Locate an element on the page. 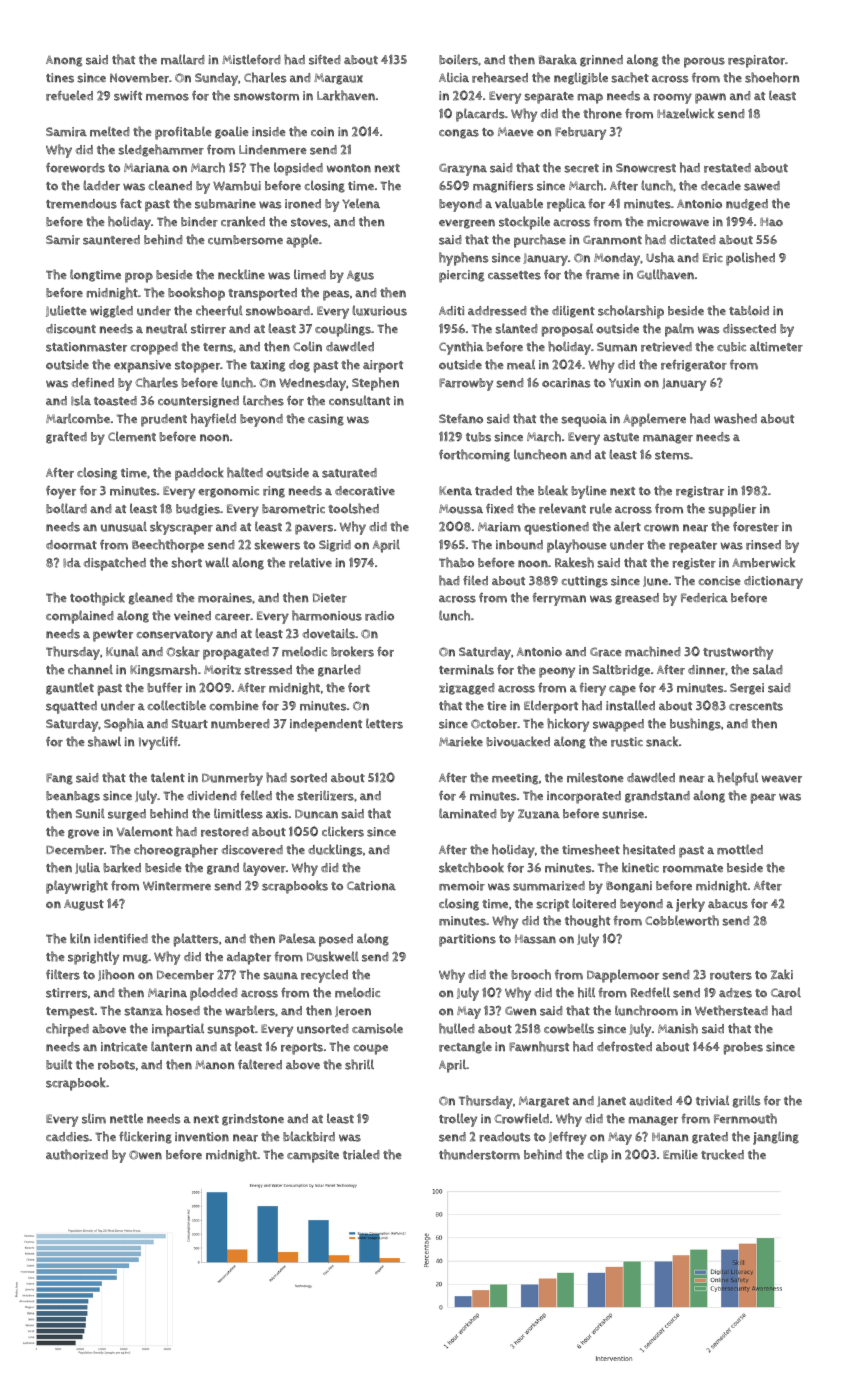  washed is located at coordinates (735, 418).
